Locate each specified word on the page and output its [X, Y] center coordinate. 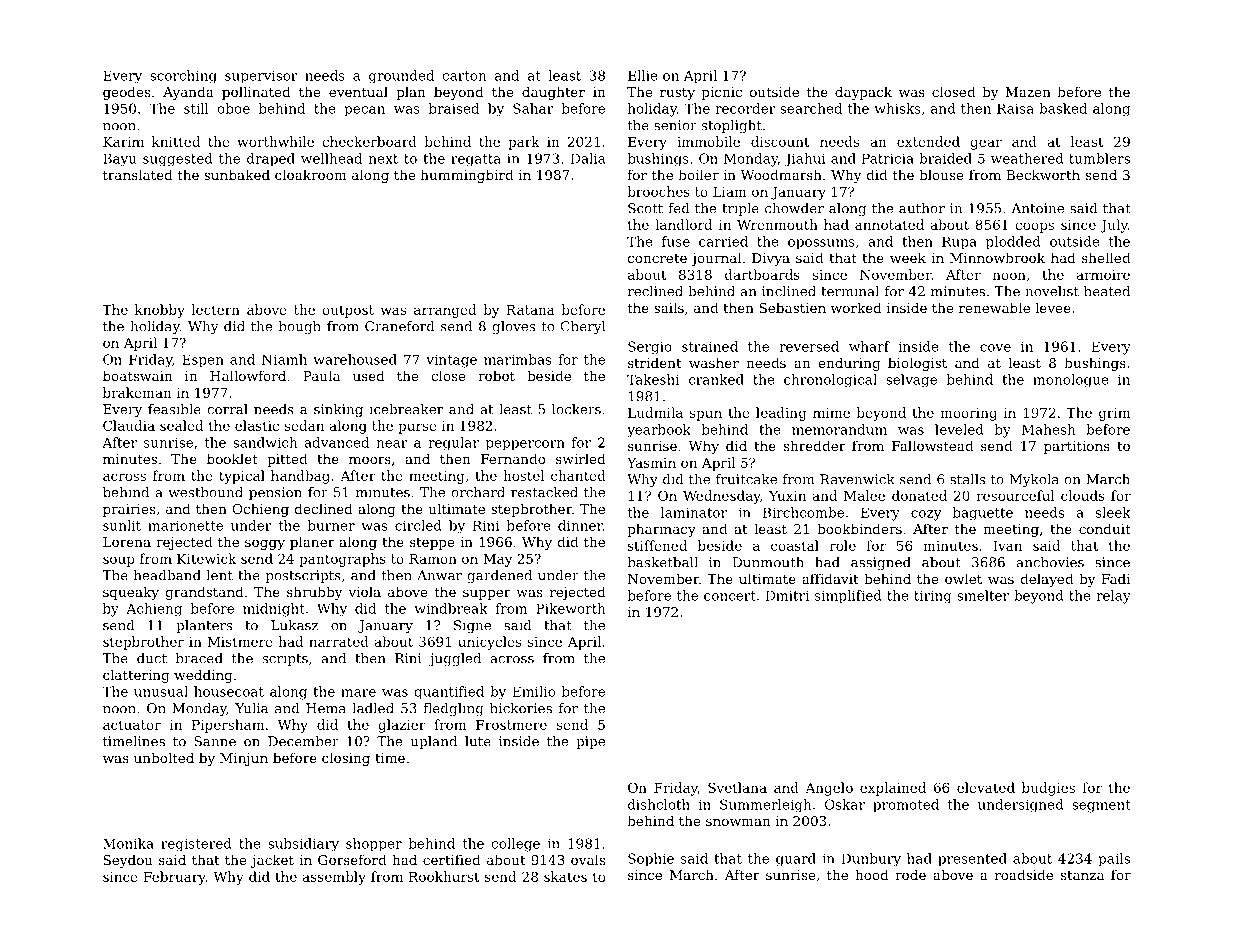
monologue [1071, 381]
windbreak [451, 608]
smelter [983, 595]
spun [706, 415]
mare [358, 693]
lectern [215, 309]
